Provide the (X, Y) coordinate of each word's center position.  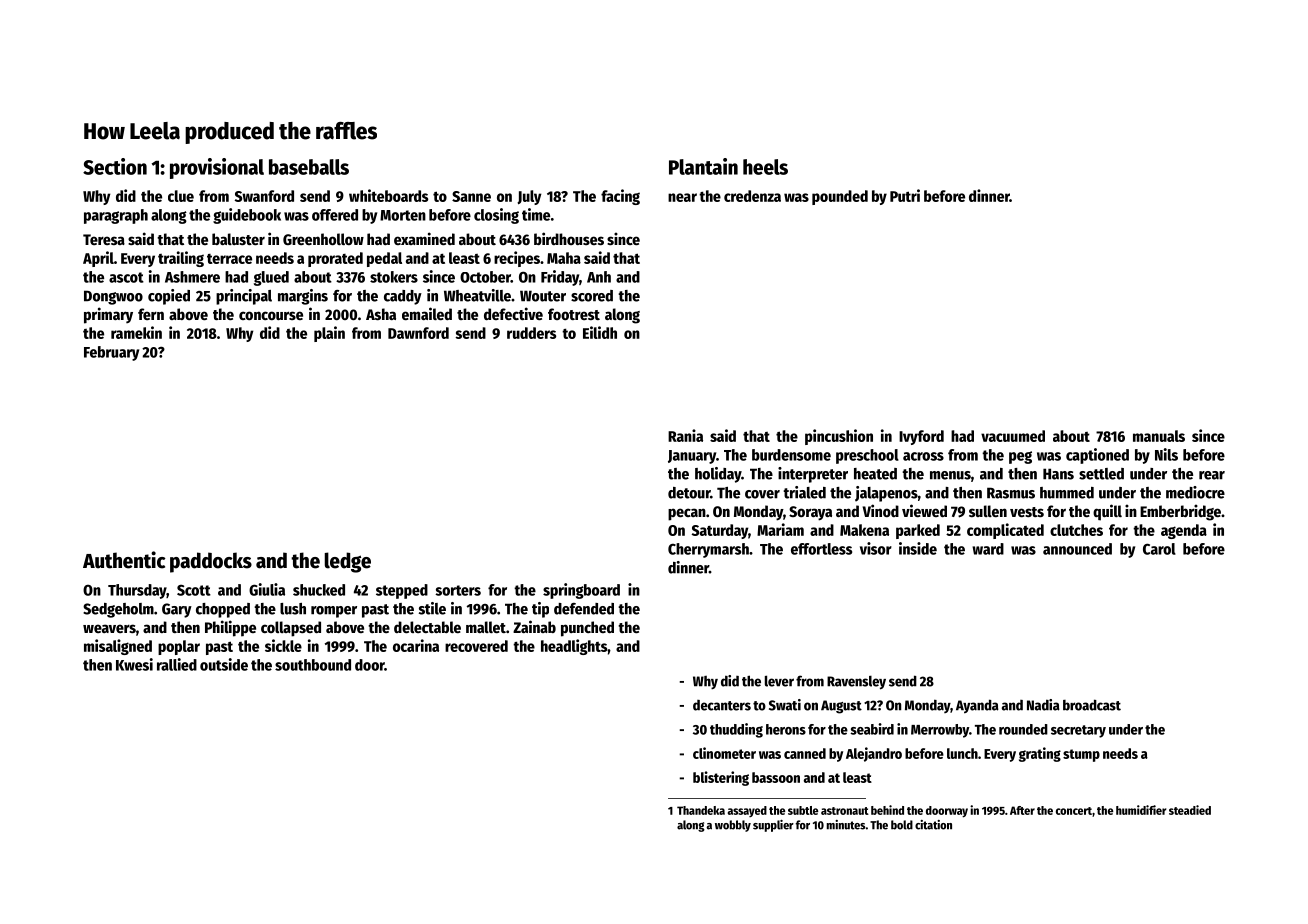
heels (765, 167)
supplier (773, 826)
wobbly (733, 826)
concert (1074, 811)
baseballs (309, 167)
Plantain (703, 166)
